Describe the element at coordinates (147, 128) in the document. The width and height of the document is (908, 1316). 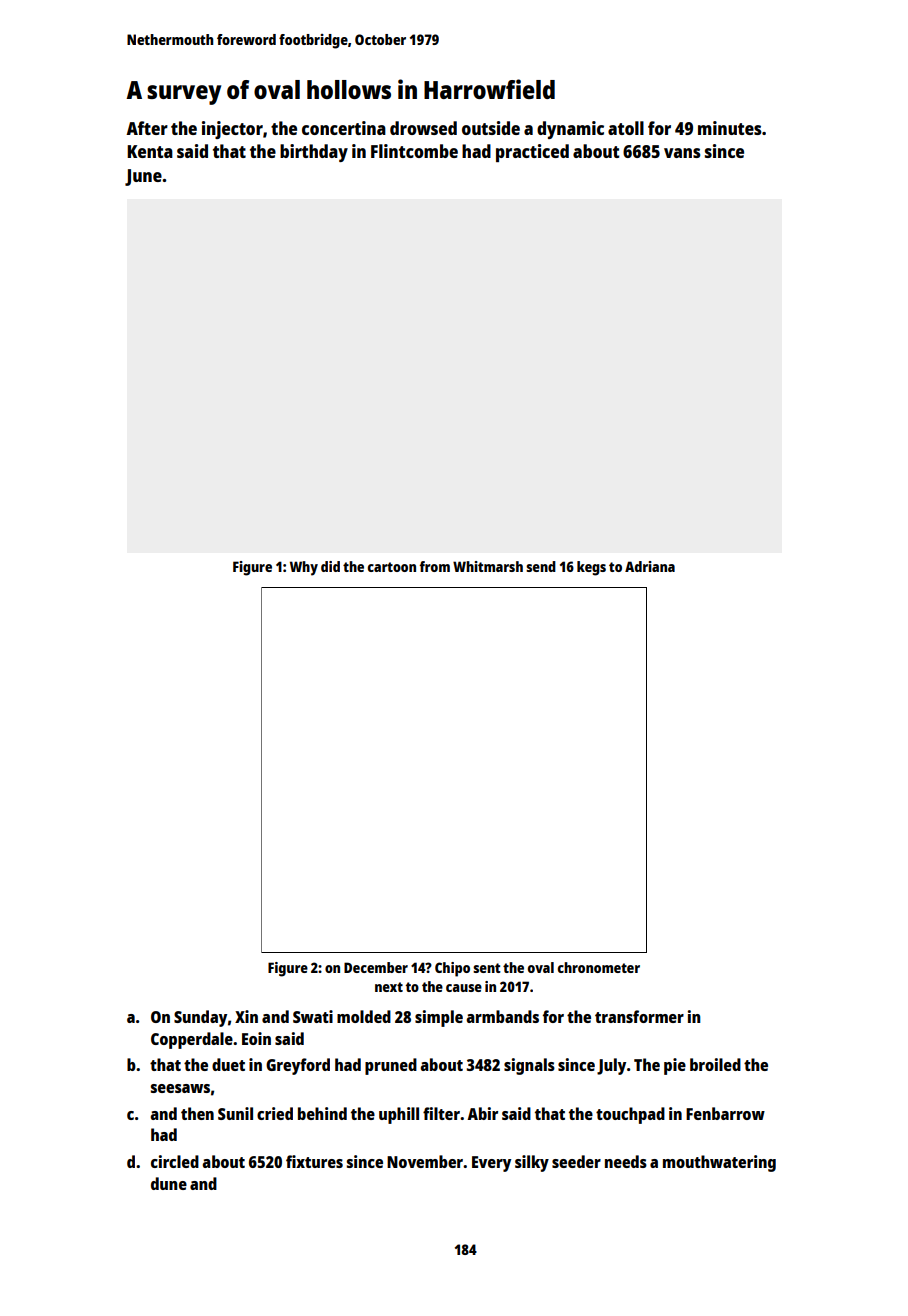
I see `After` at that location.
